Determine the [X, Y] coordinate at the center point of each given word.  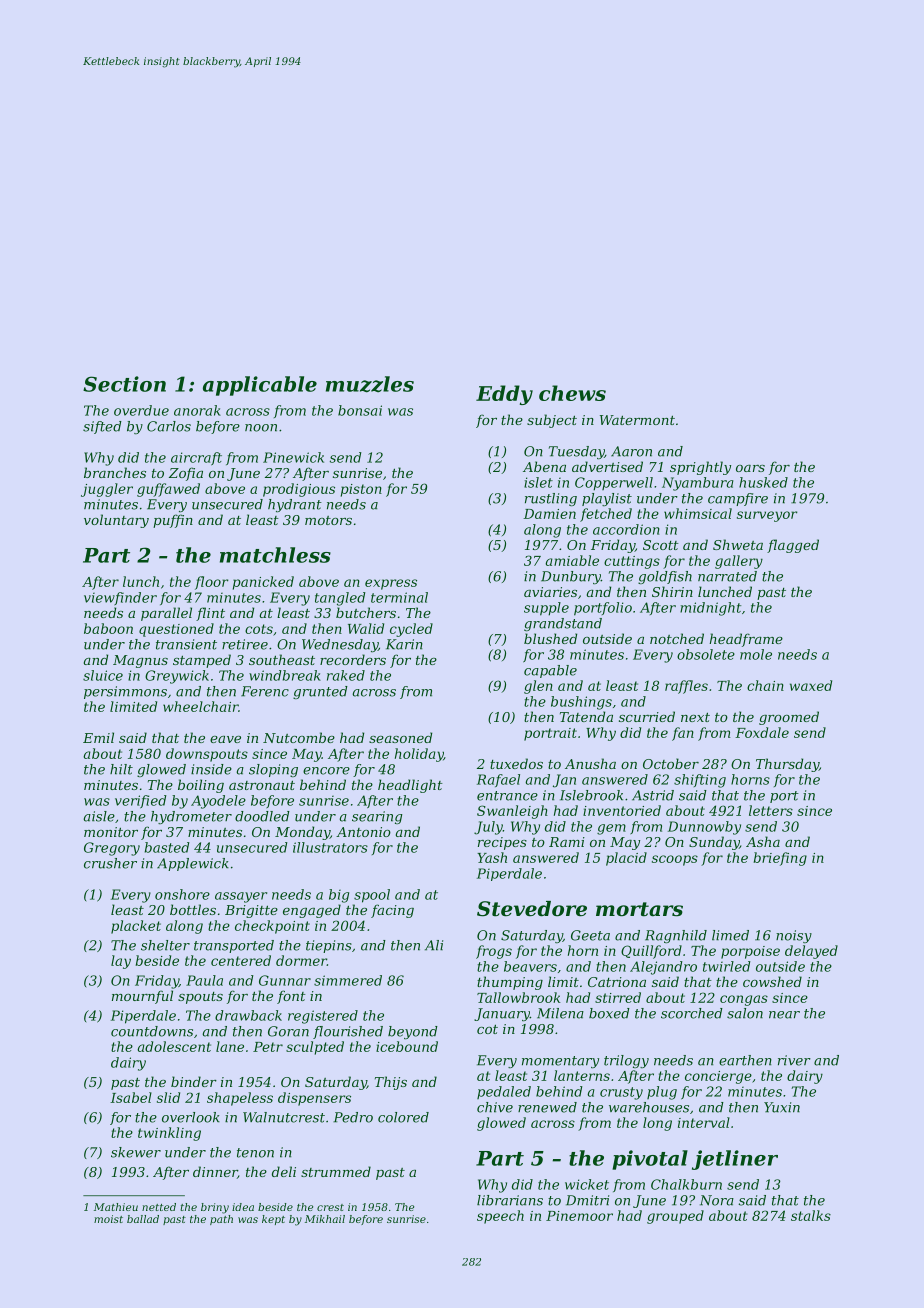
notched [677, 638]
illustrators [330, 847]
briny [215, 1208]
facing [392, 911]
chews [572, 393]
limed [730, 935]
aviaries [550, 592]
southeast [282, 659]
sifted [102, 427]
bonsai [360, 410]
